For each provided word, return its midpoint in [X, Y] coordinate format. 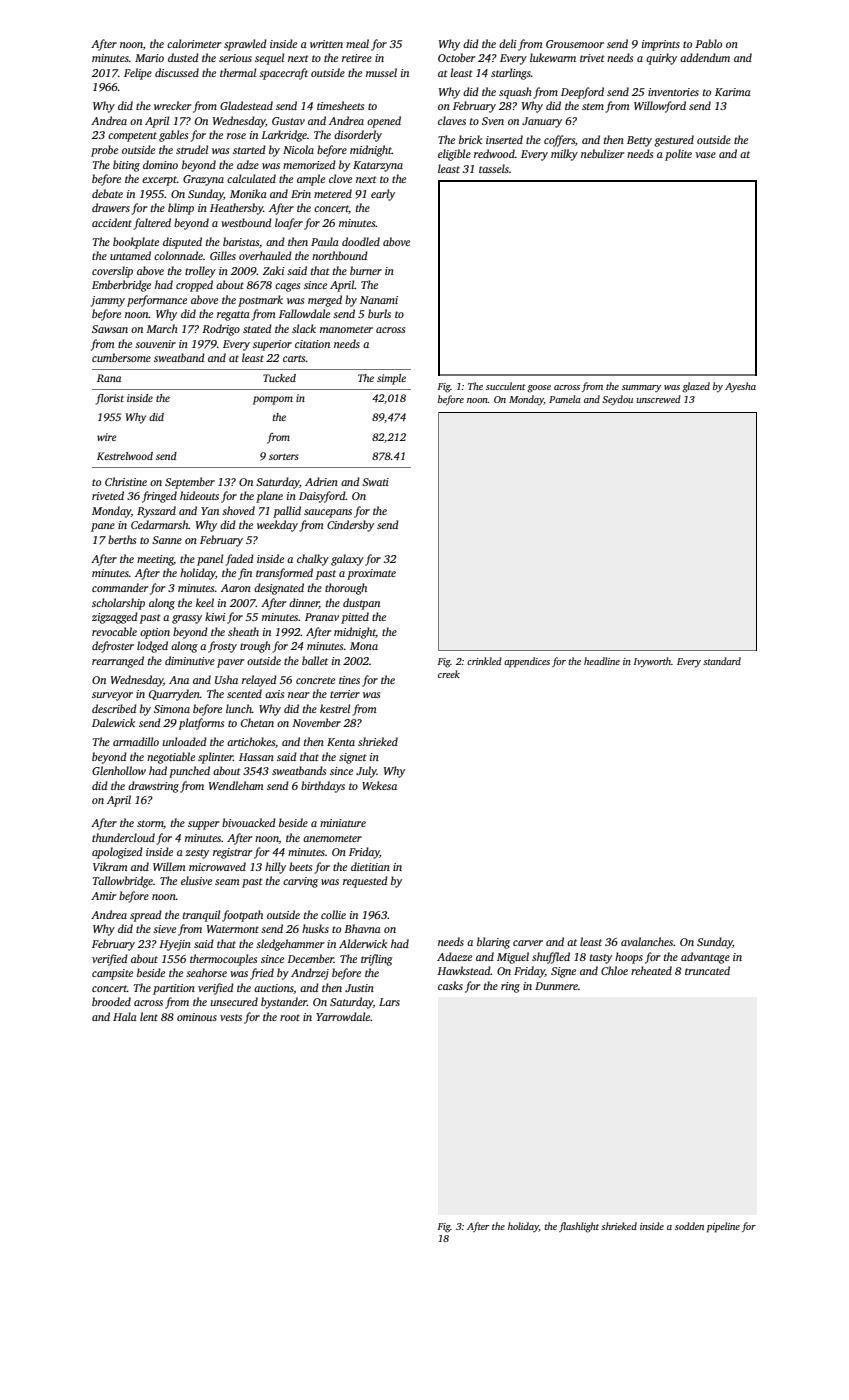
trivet [592, 58]
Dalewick [113, 722]
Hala [125, 1016]
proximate [371, 574]
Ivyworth [652, 662]
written [326, 44]
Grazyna [203, 180]
